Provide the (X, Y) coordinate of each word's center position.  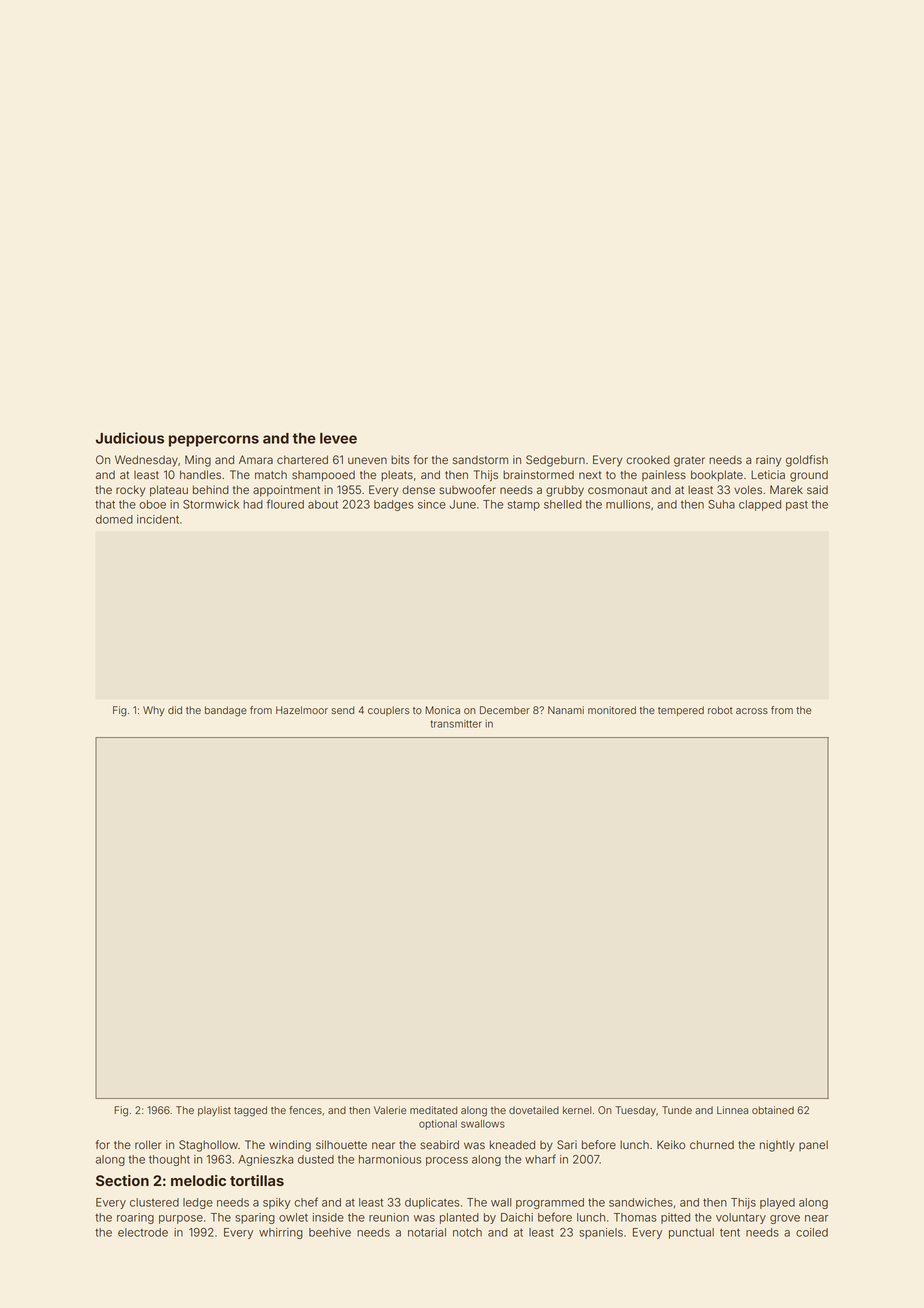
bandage (226, 711)
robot (720, 710)
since (432, 504)
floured (285, 504)
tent (730, 1233)
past (797, 506)
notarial (427, 1232)
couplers (389, 711)
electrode (143, 1232)
